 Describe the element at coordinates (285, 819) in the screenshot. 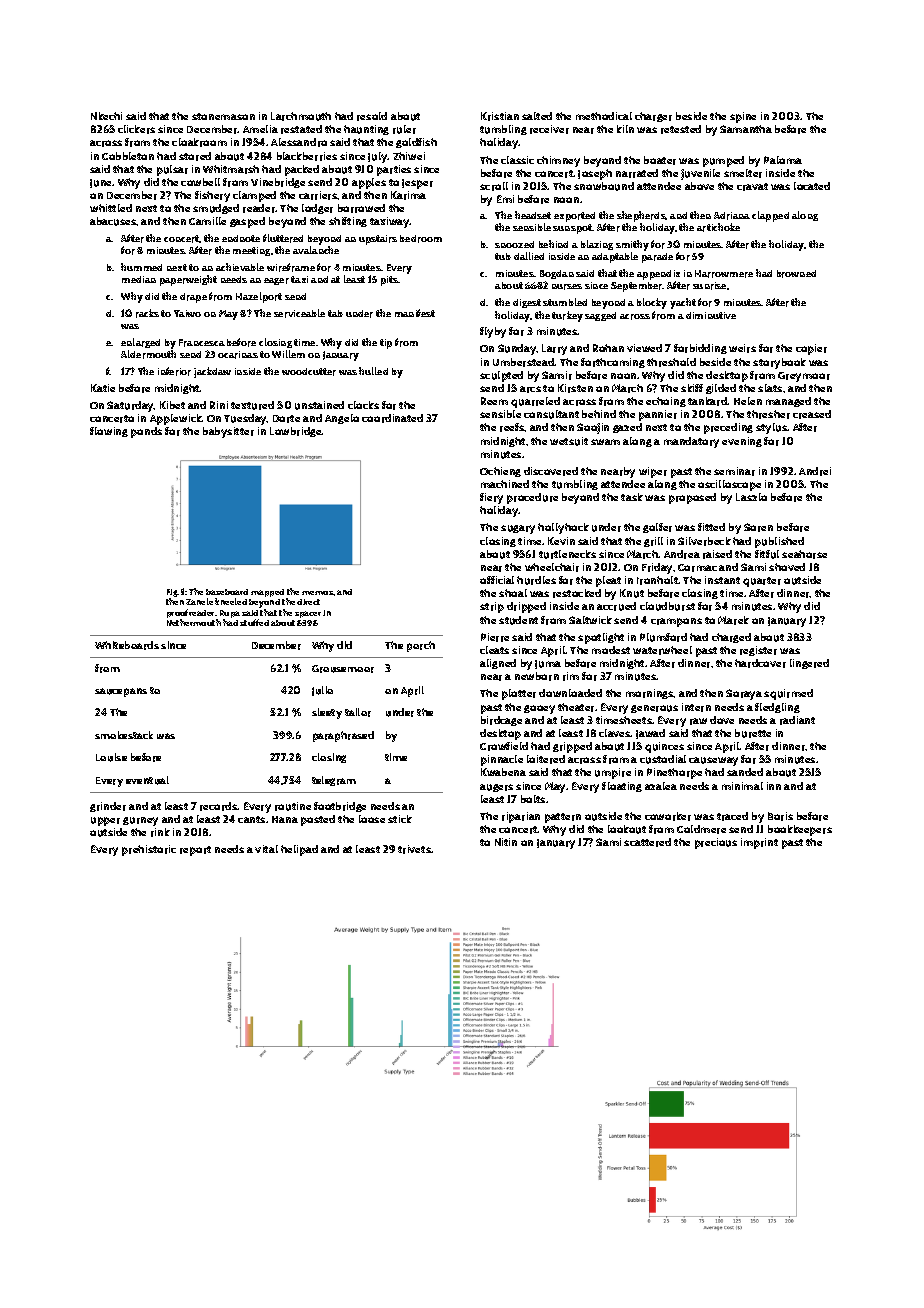

I see `Hana` at that location.
